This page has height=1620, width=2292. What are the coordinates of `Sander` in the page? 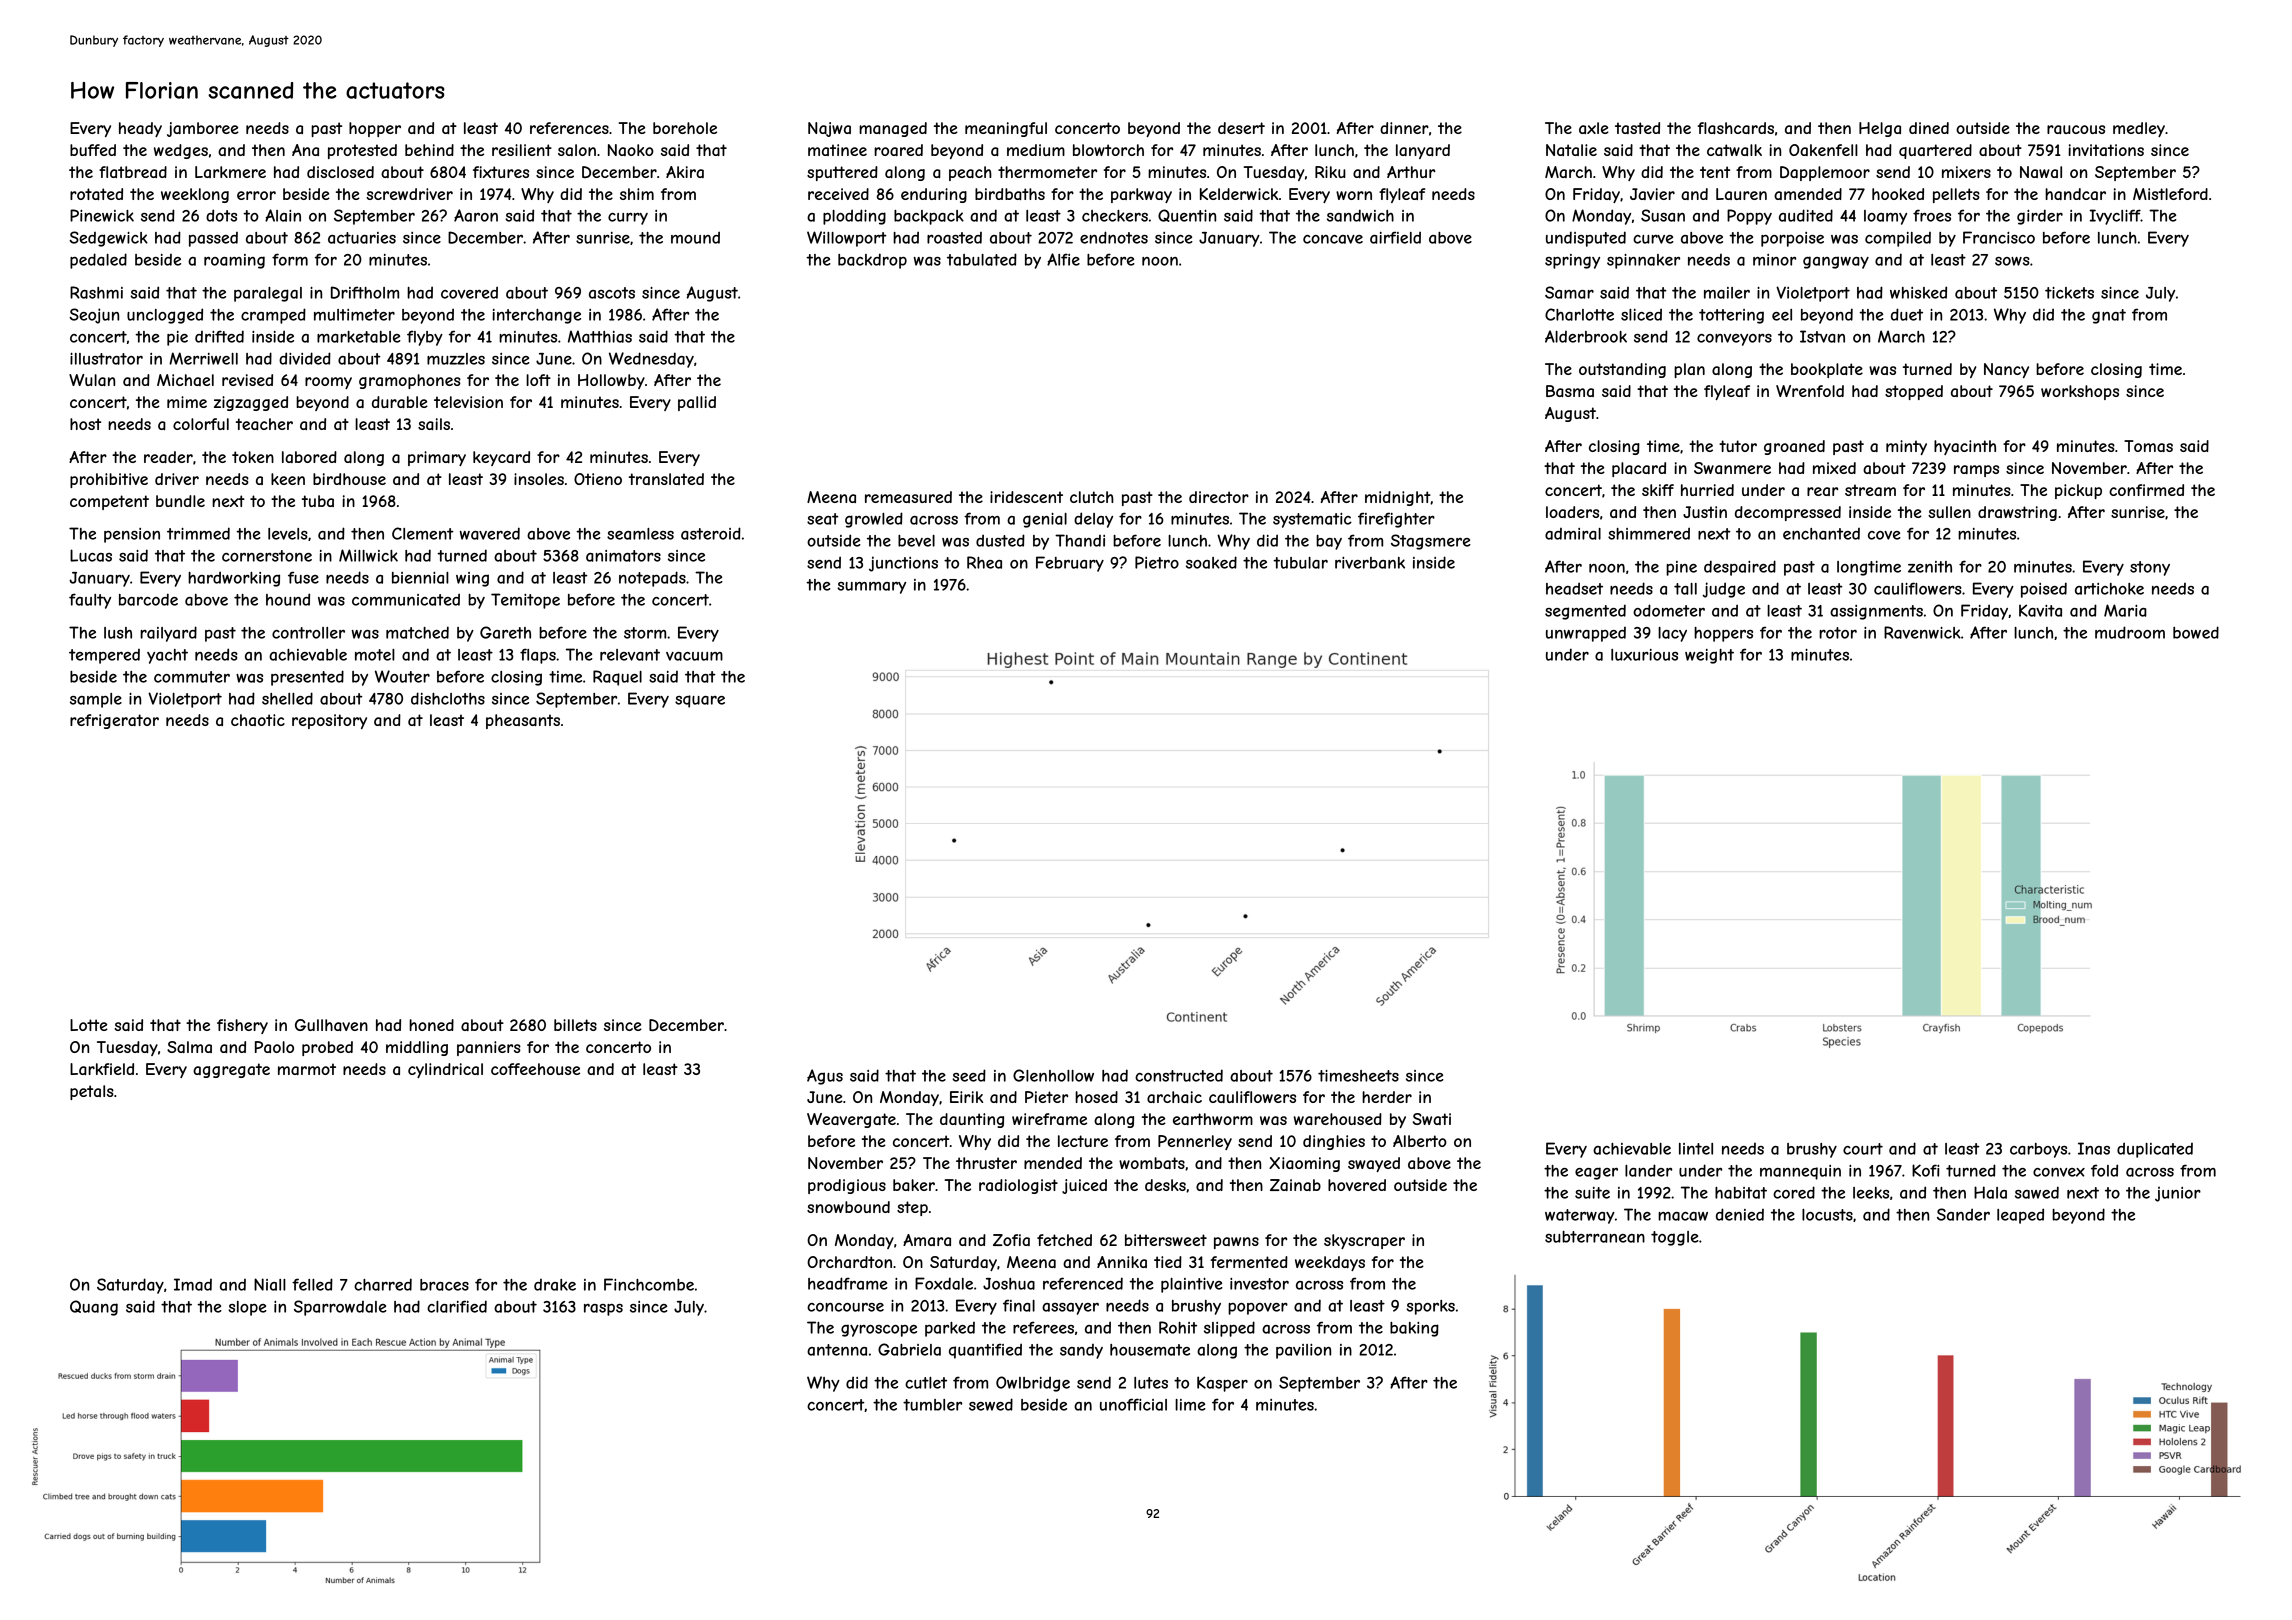 It's located at (1963, 1214).
